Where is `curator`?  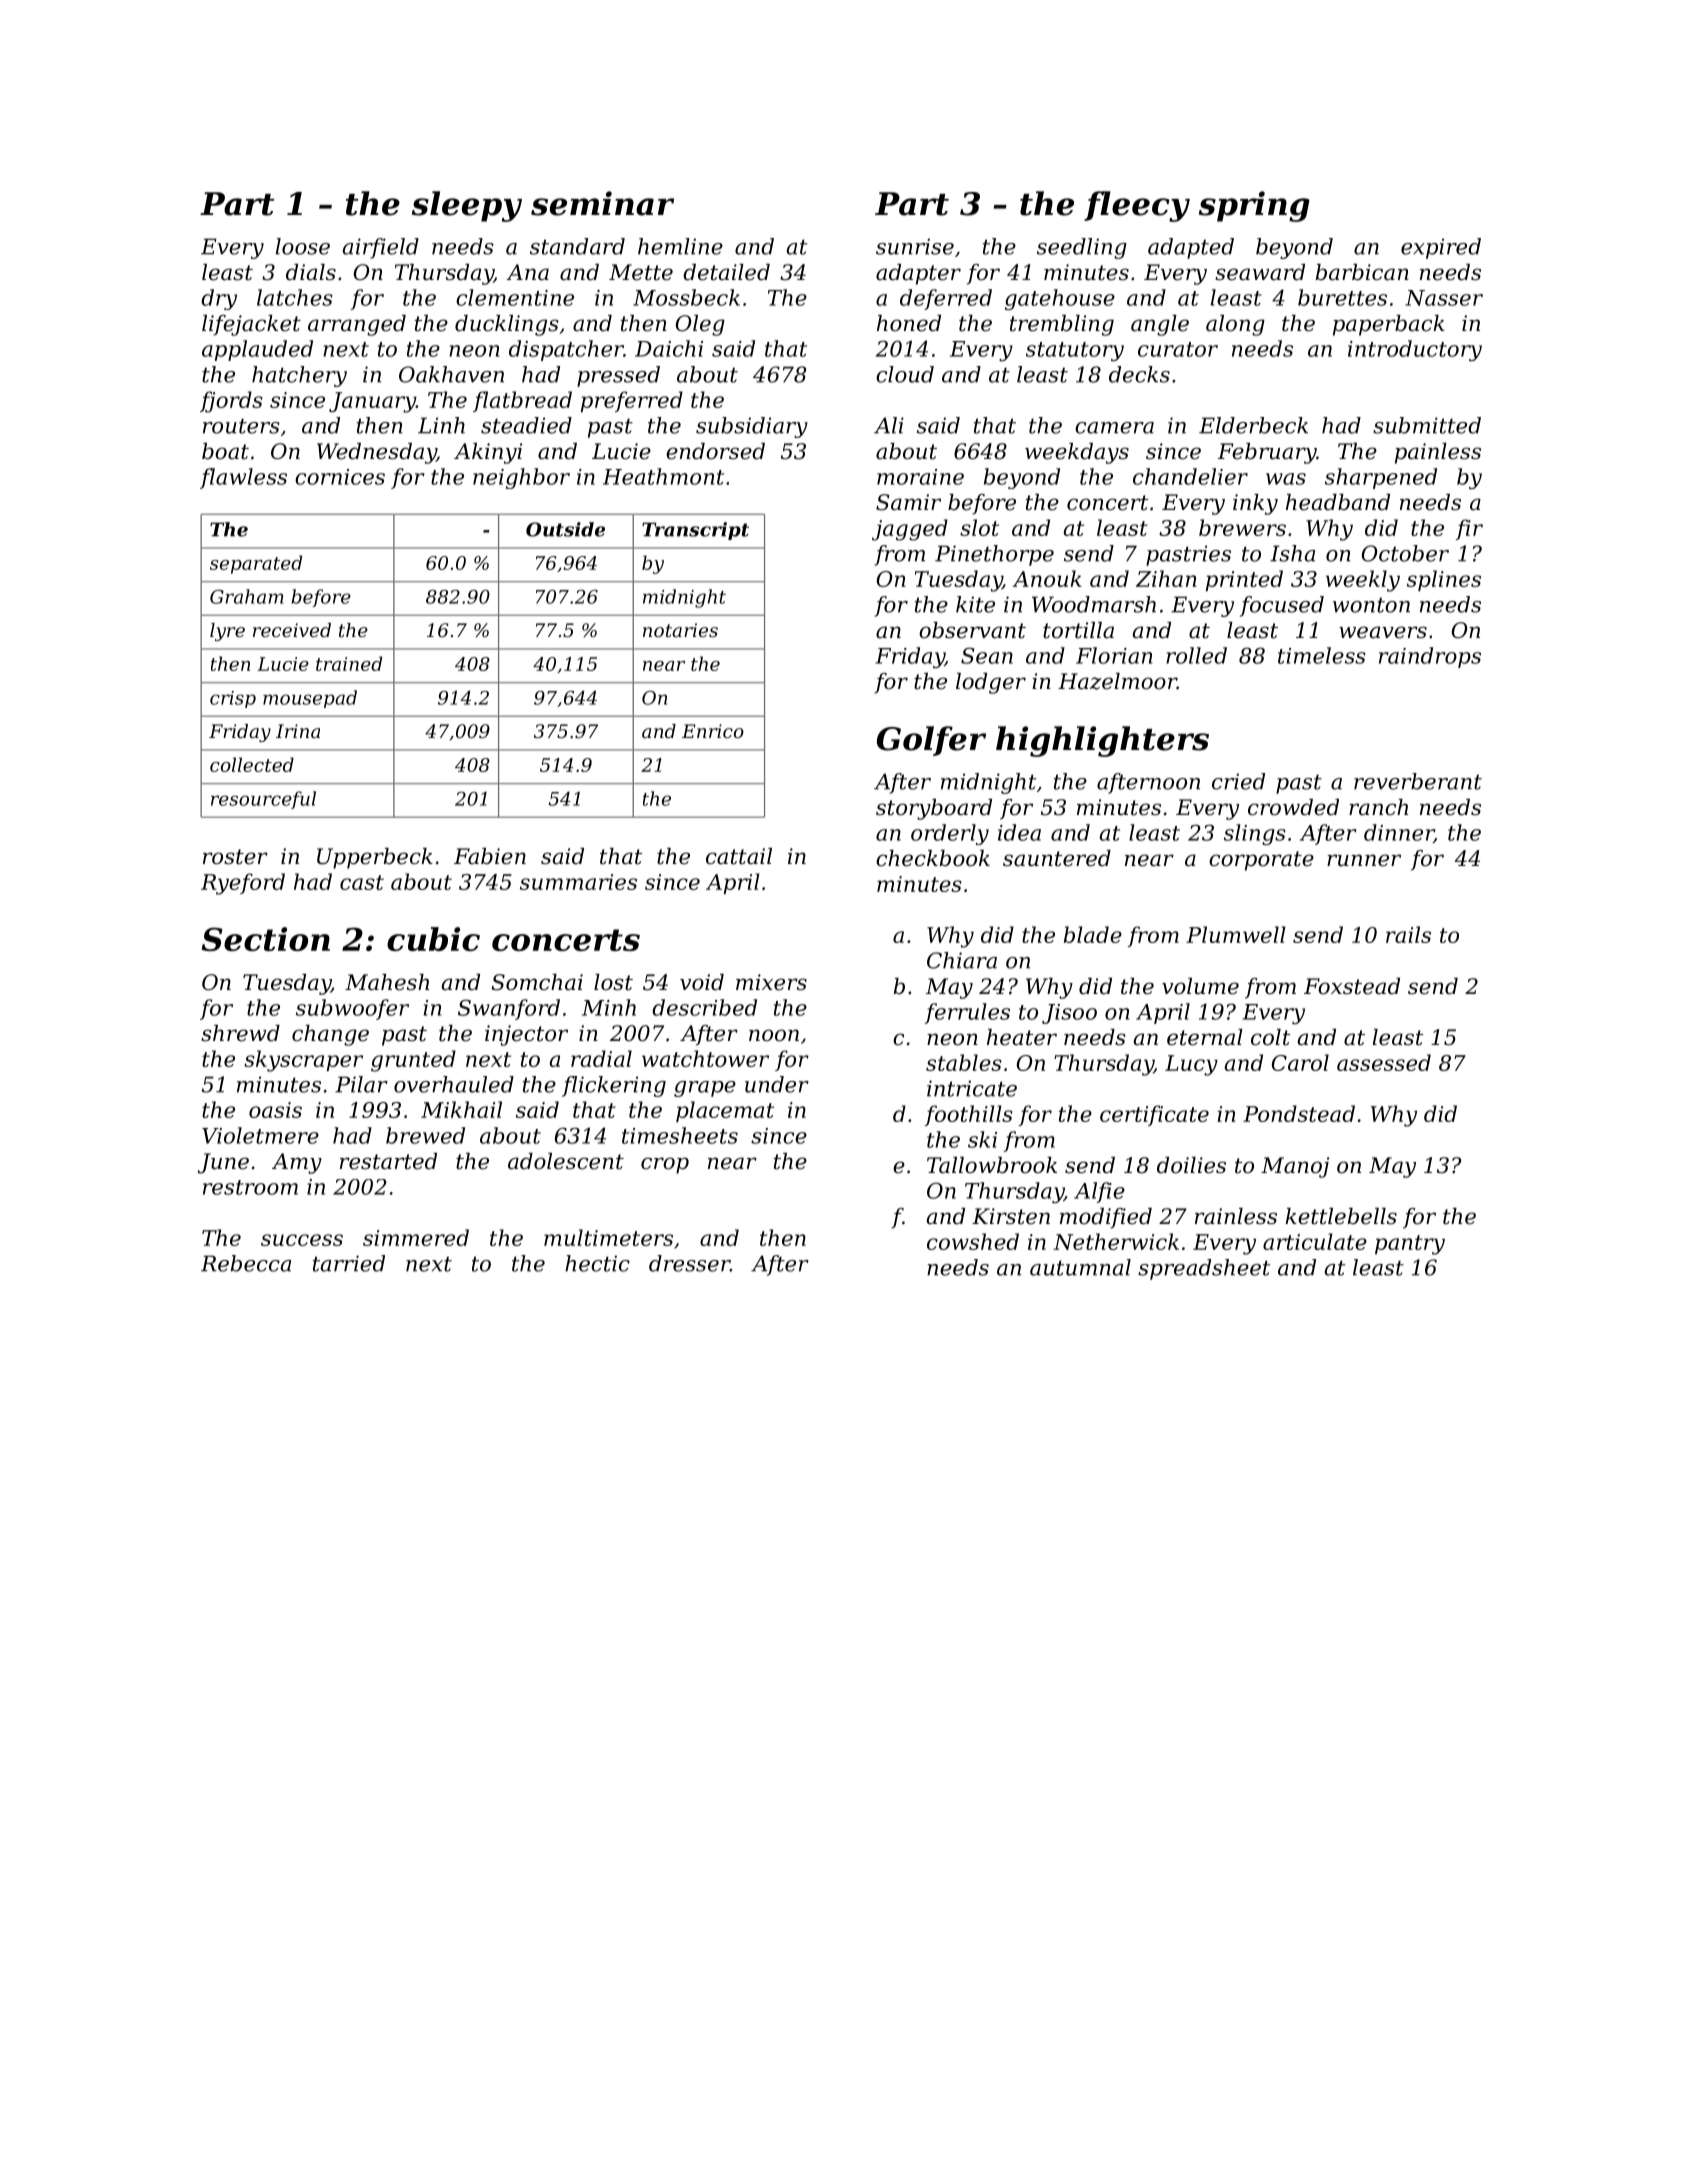
curator is located at coordinates (1178, 349).
